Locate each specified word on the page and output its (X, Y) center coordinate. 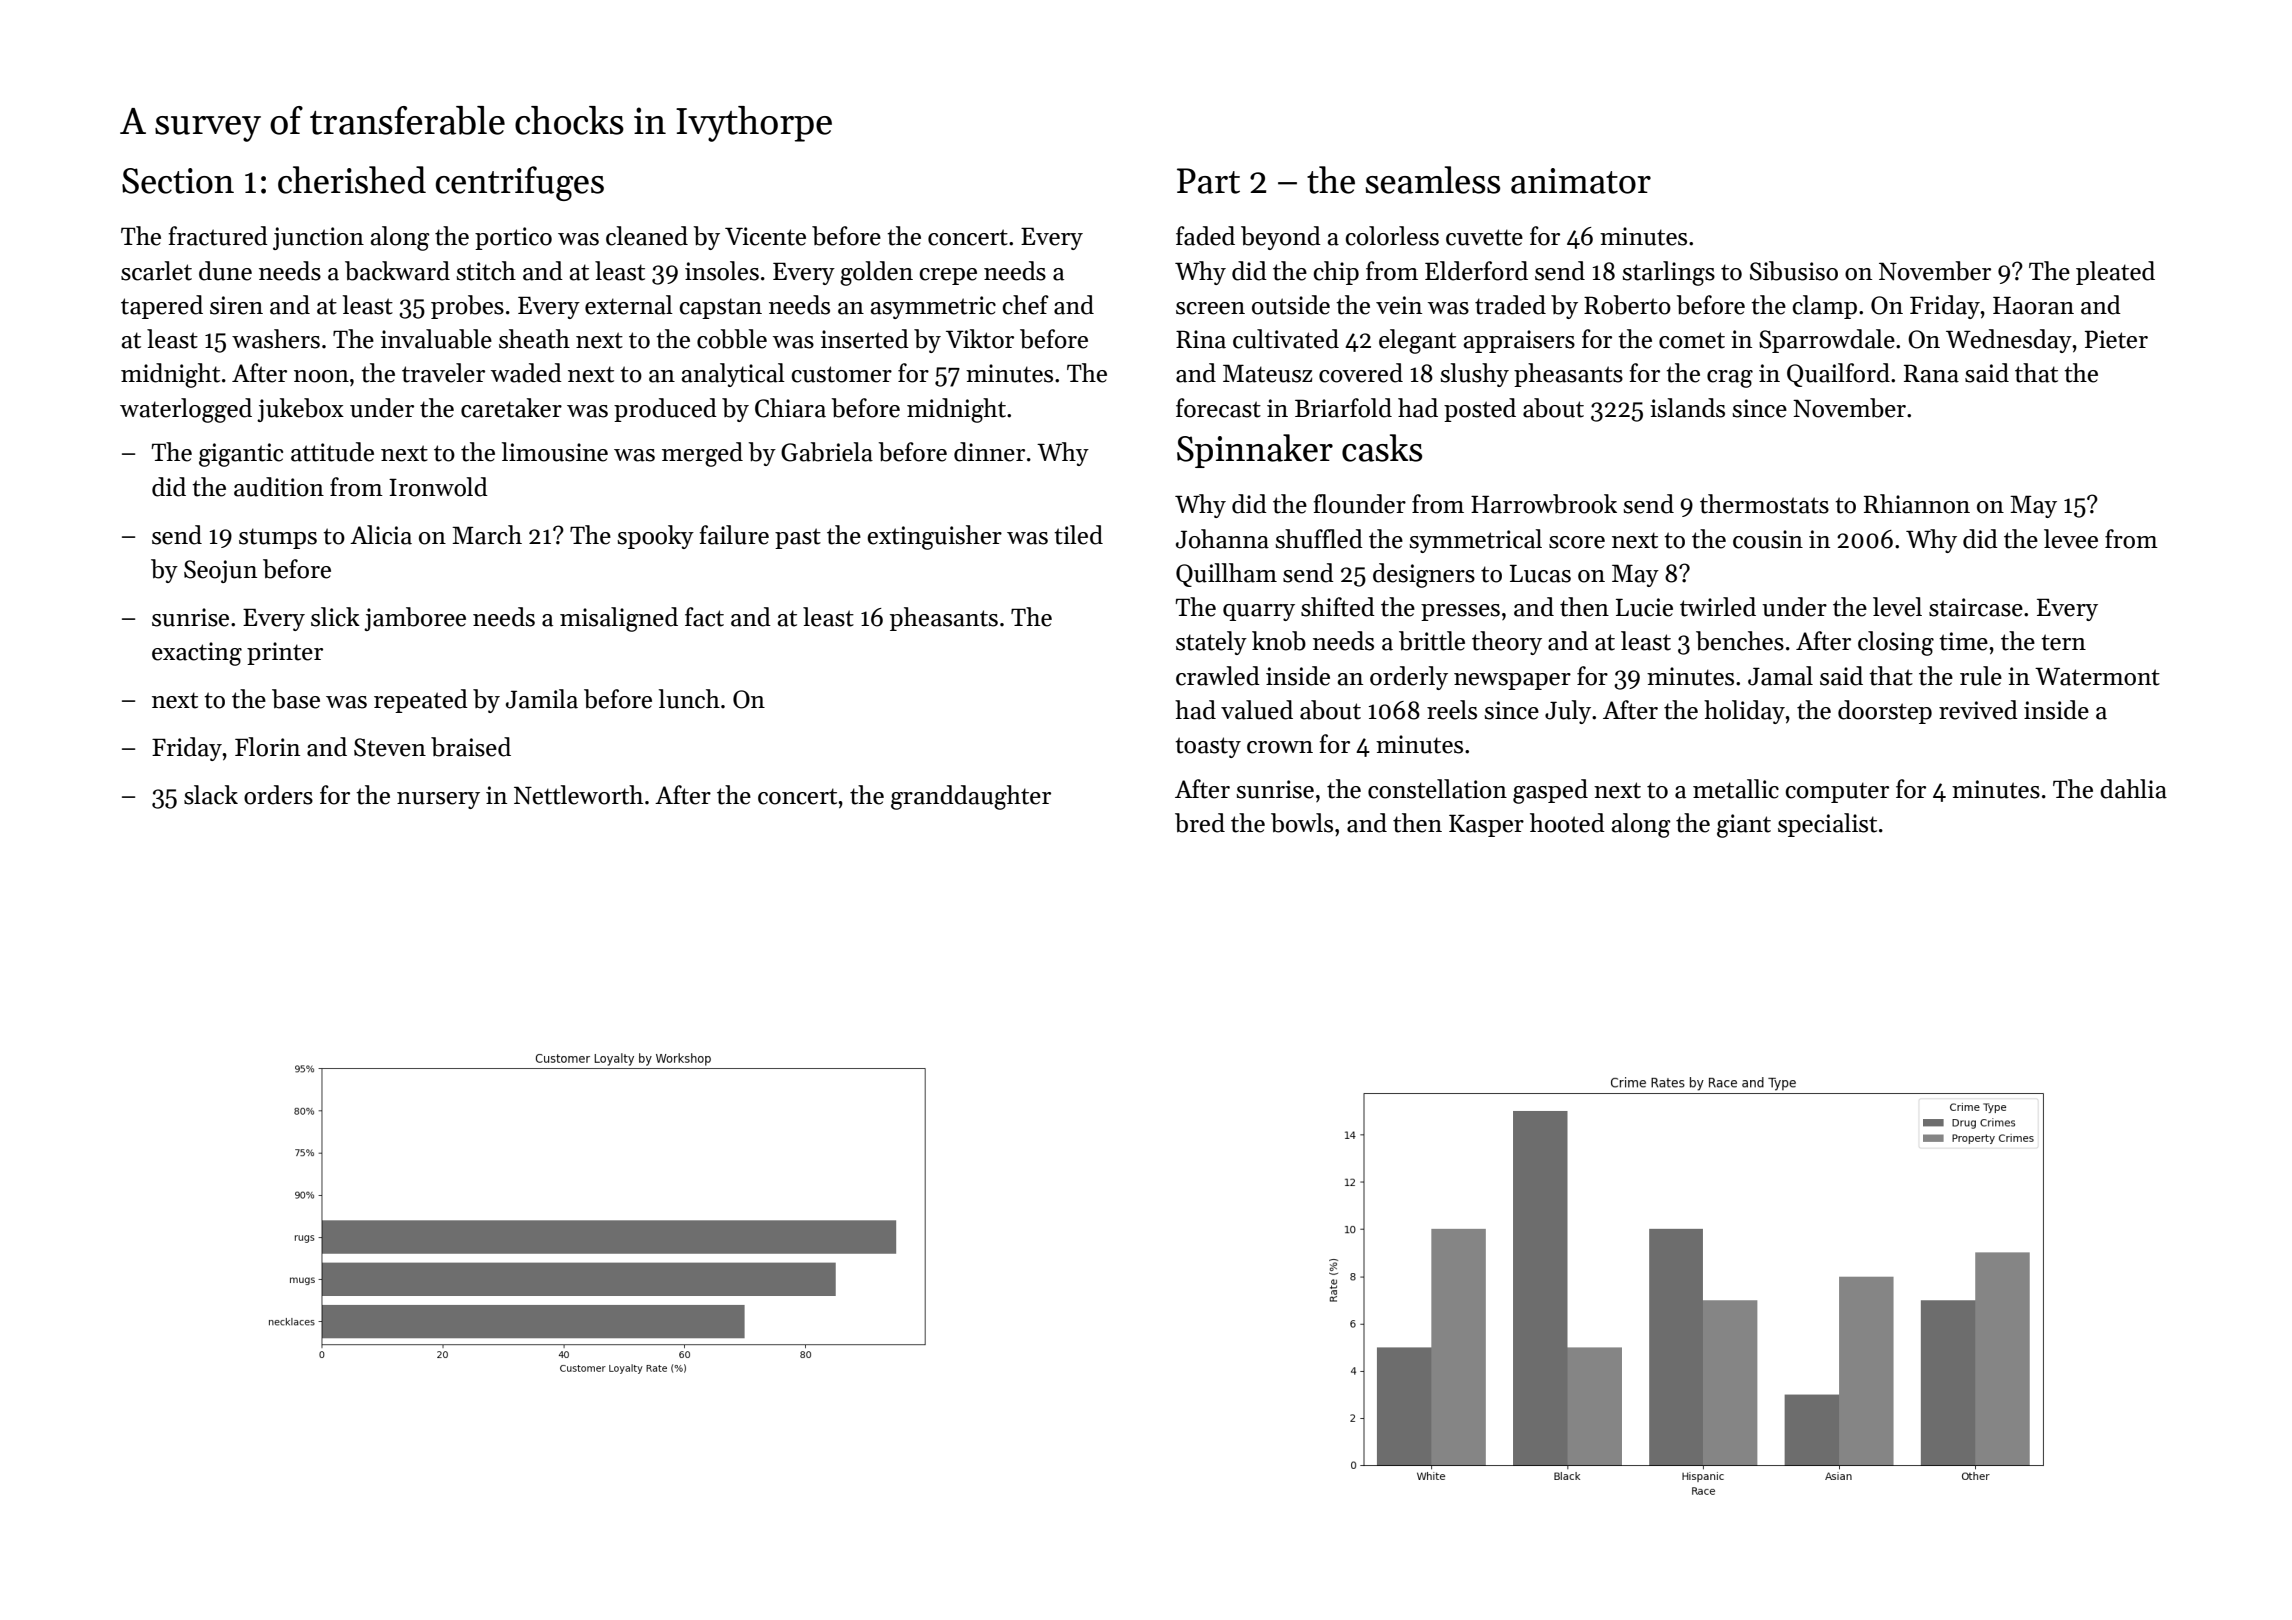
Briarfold (1343, 408)
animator (1581, 181)
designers (1424, 575)
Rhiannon (1917, 504)
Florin (267, 747)
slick (335, 617)
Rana (1931, 373)
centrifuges (520, 183)
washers (276, 339)
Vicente (765, 236)
